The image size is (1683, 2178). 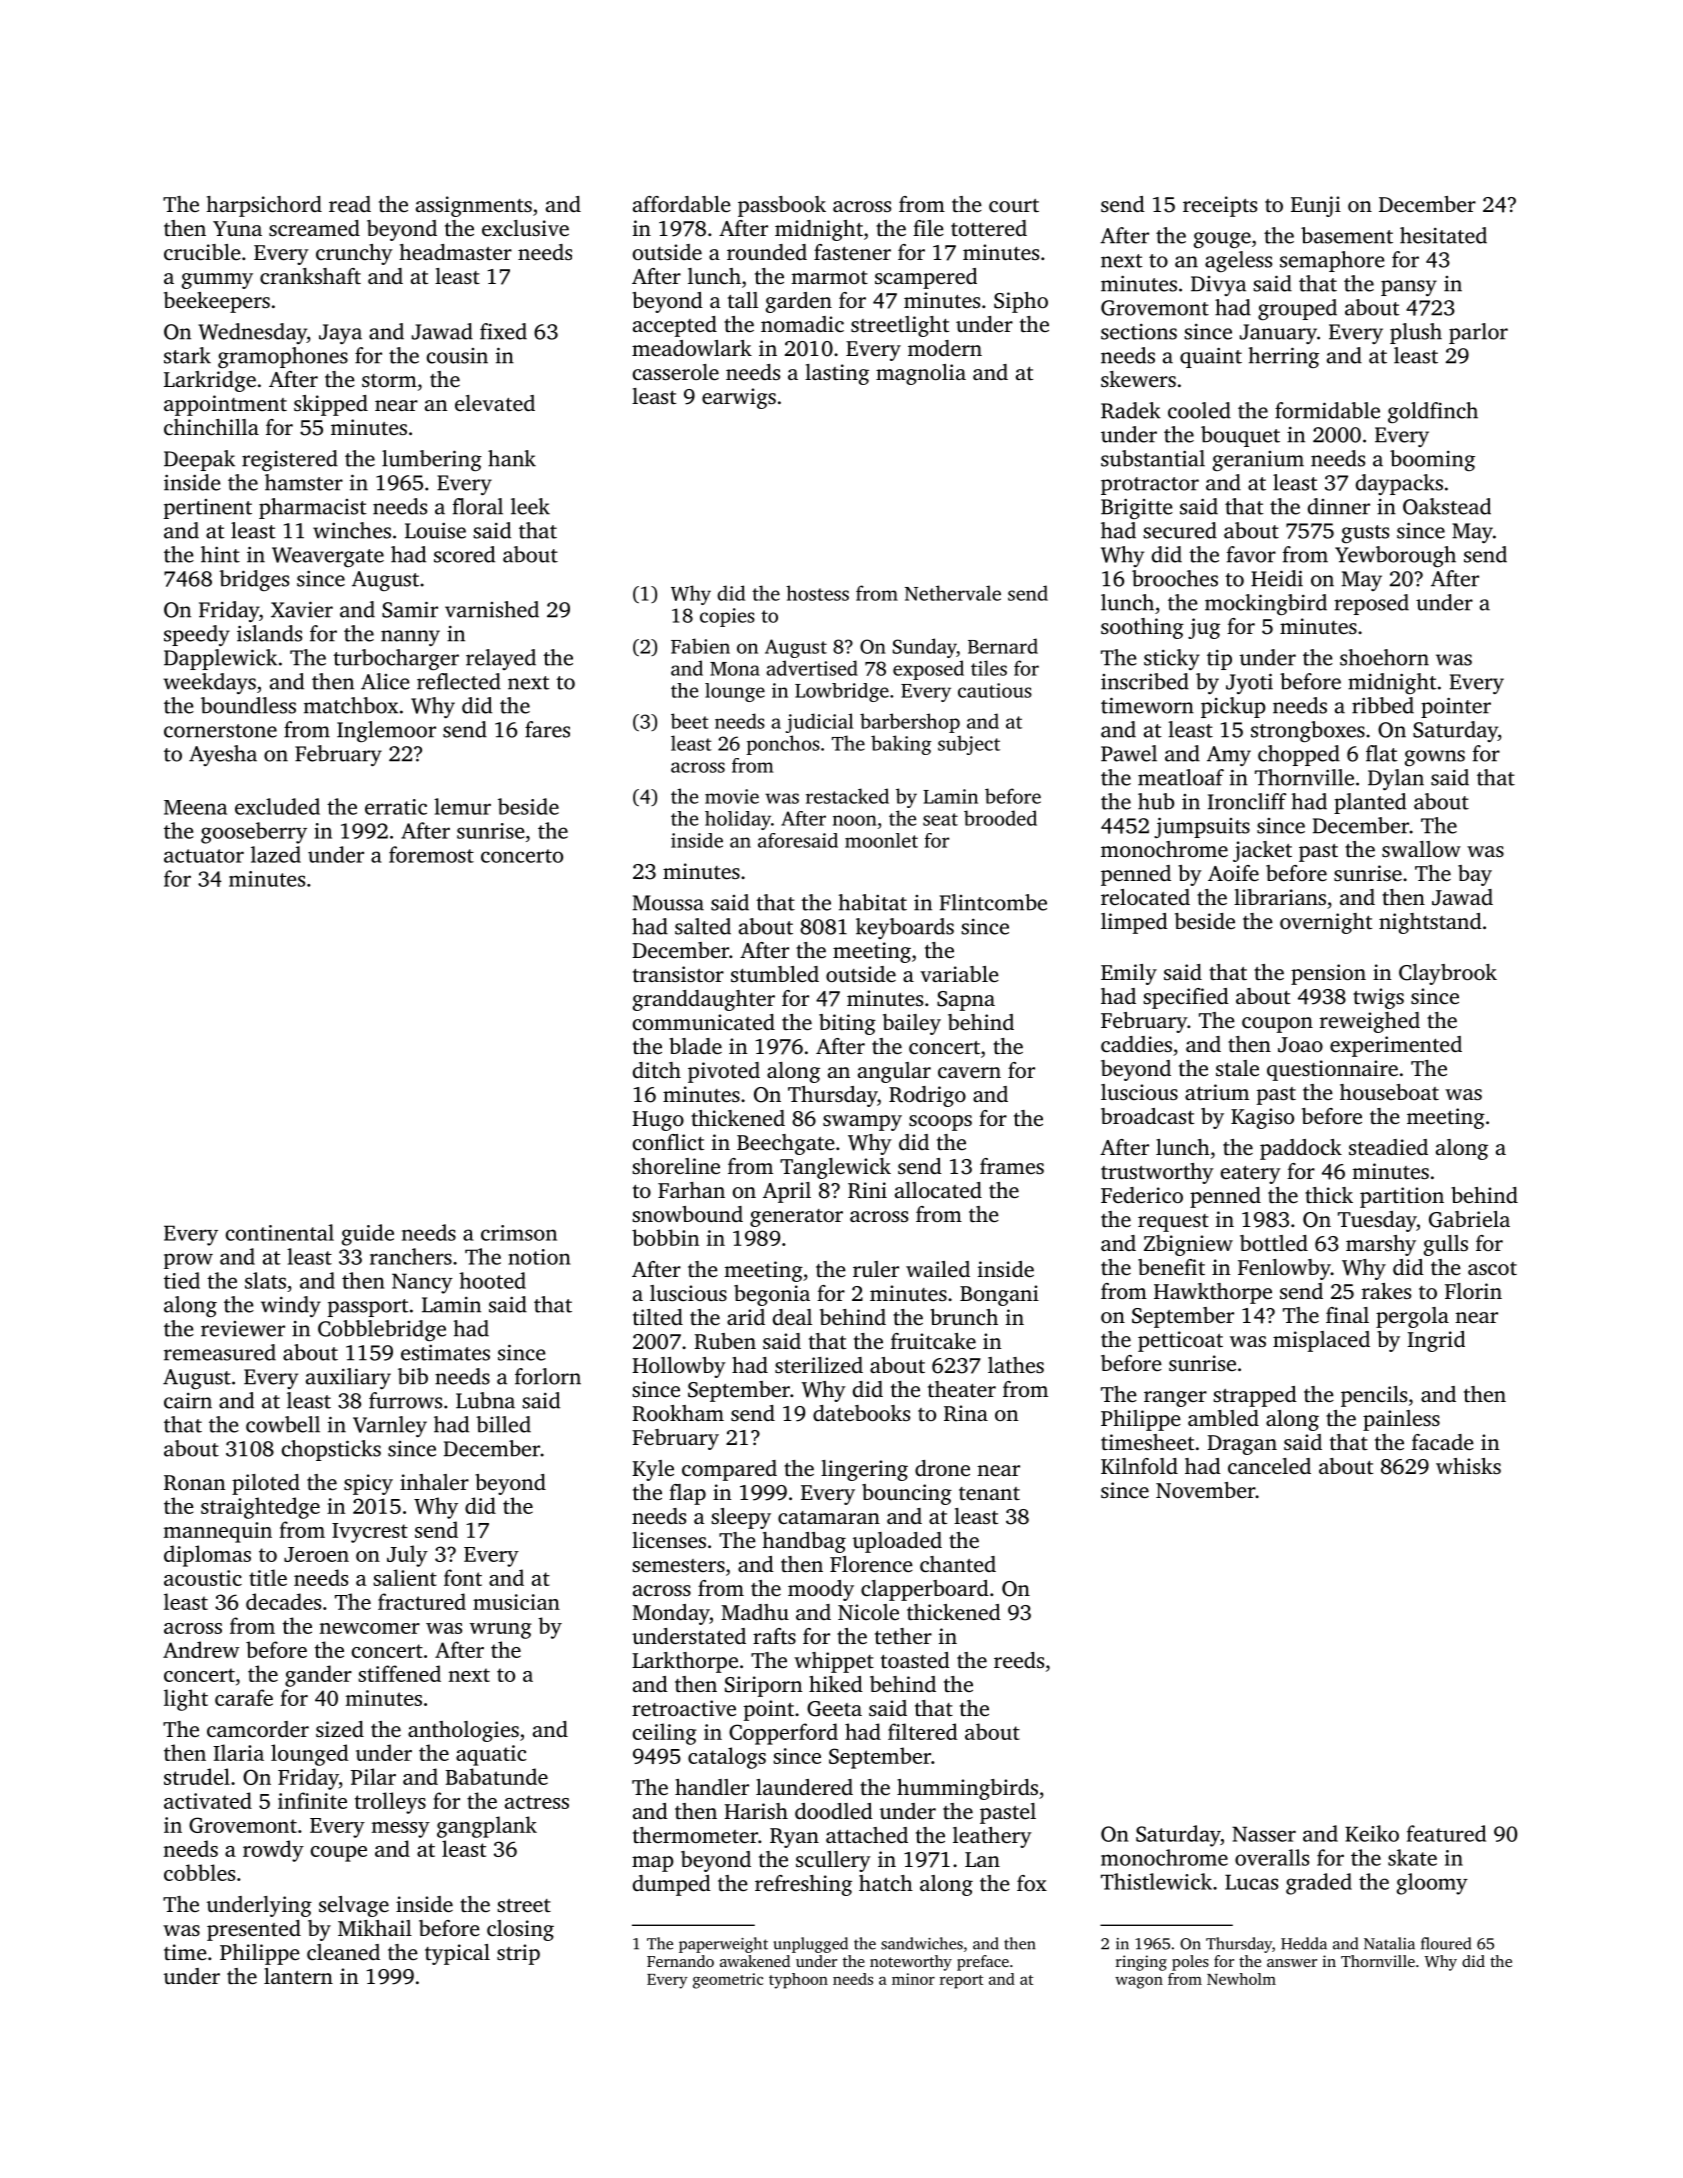 What do you see at coordinates (280, 1232) in the document?
I see `continental` at bounding box center [280, 1232].
